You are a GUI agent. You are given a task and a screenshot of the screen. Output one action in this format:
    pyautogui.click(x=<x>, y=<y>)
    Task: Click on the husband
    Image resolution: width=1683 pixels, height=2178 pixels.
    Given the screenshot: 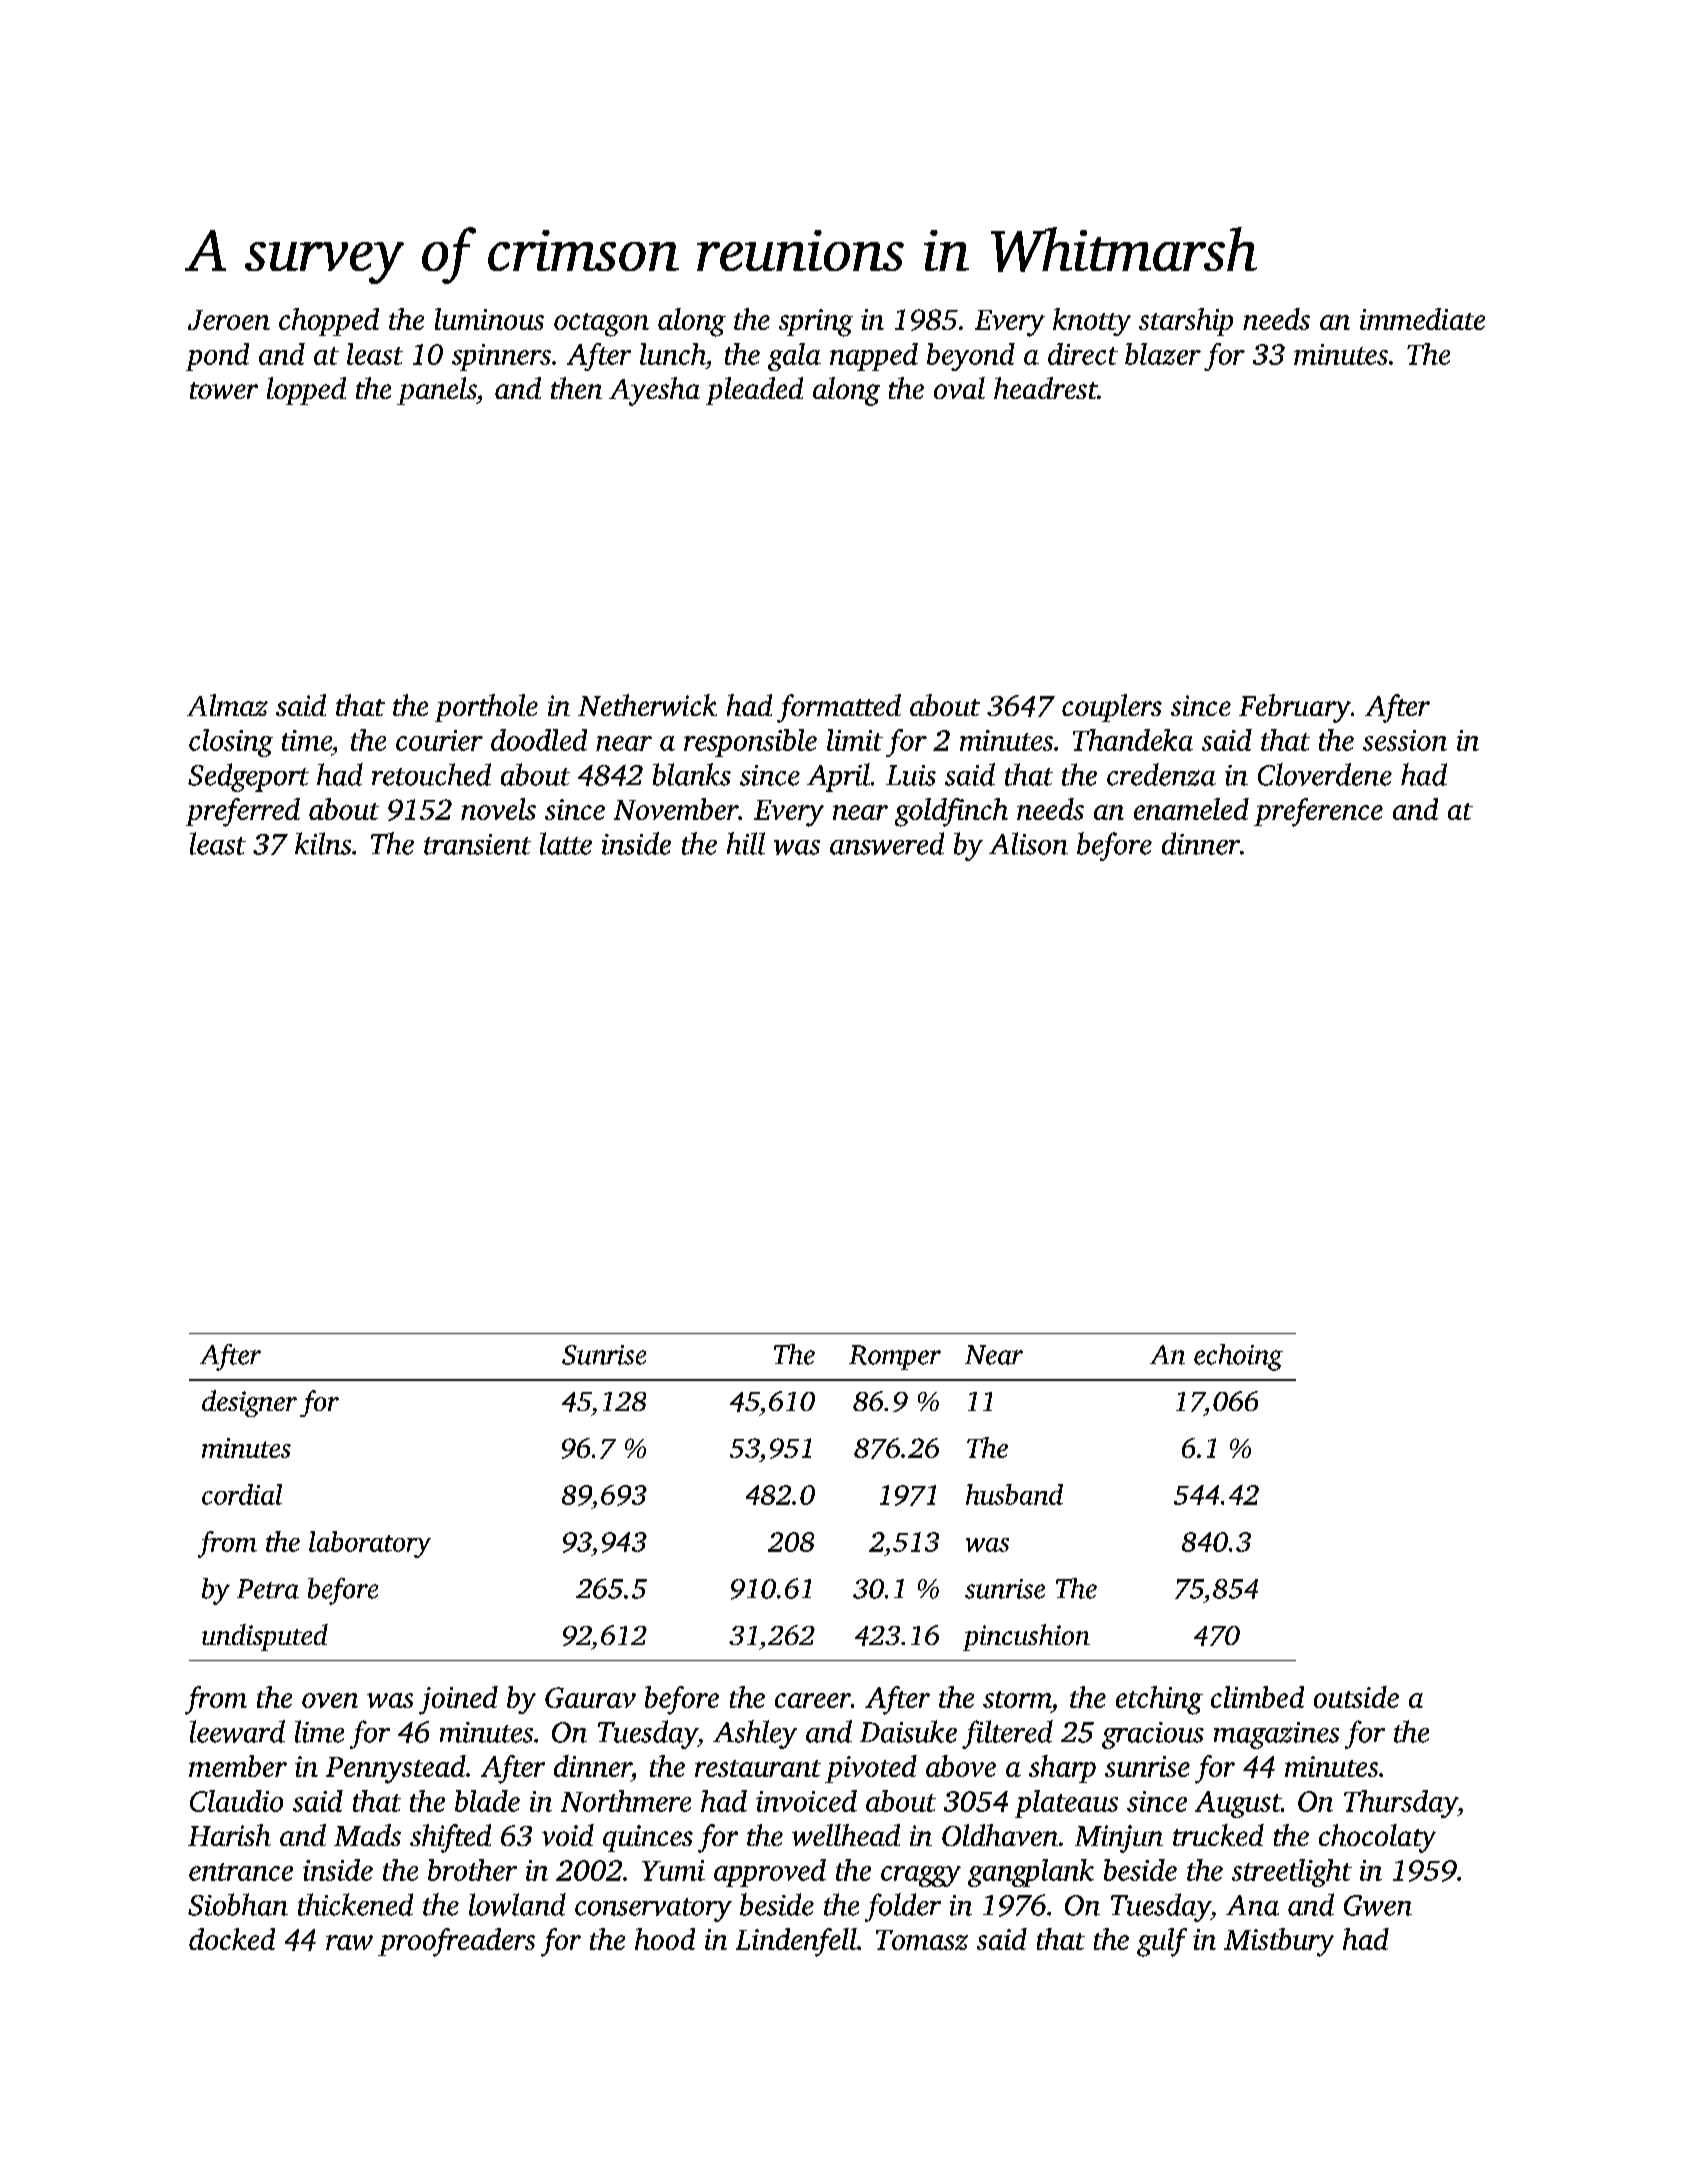 What is the action you would take?
    pyautogui.click(x=1014, y=1494)
